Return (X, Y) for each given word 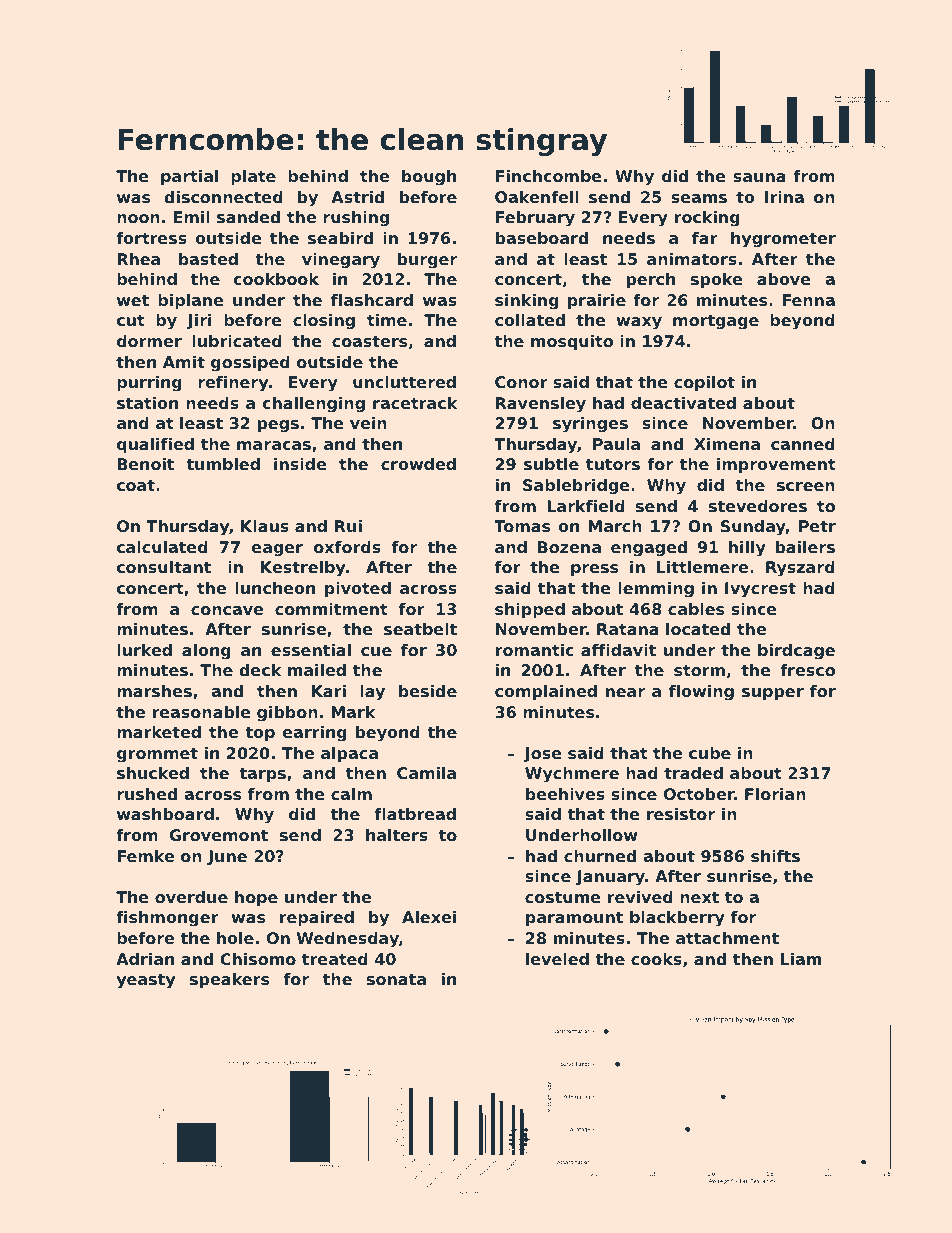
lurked (144, 650)
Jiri (199, 321)
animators (692, 259)
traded (693, 773)
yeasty (145, 981)
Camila (426, 773)
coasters (369, 341)
